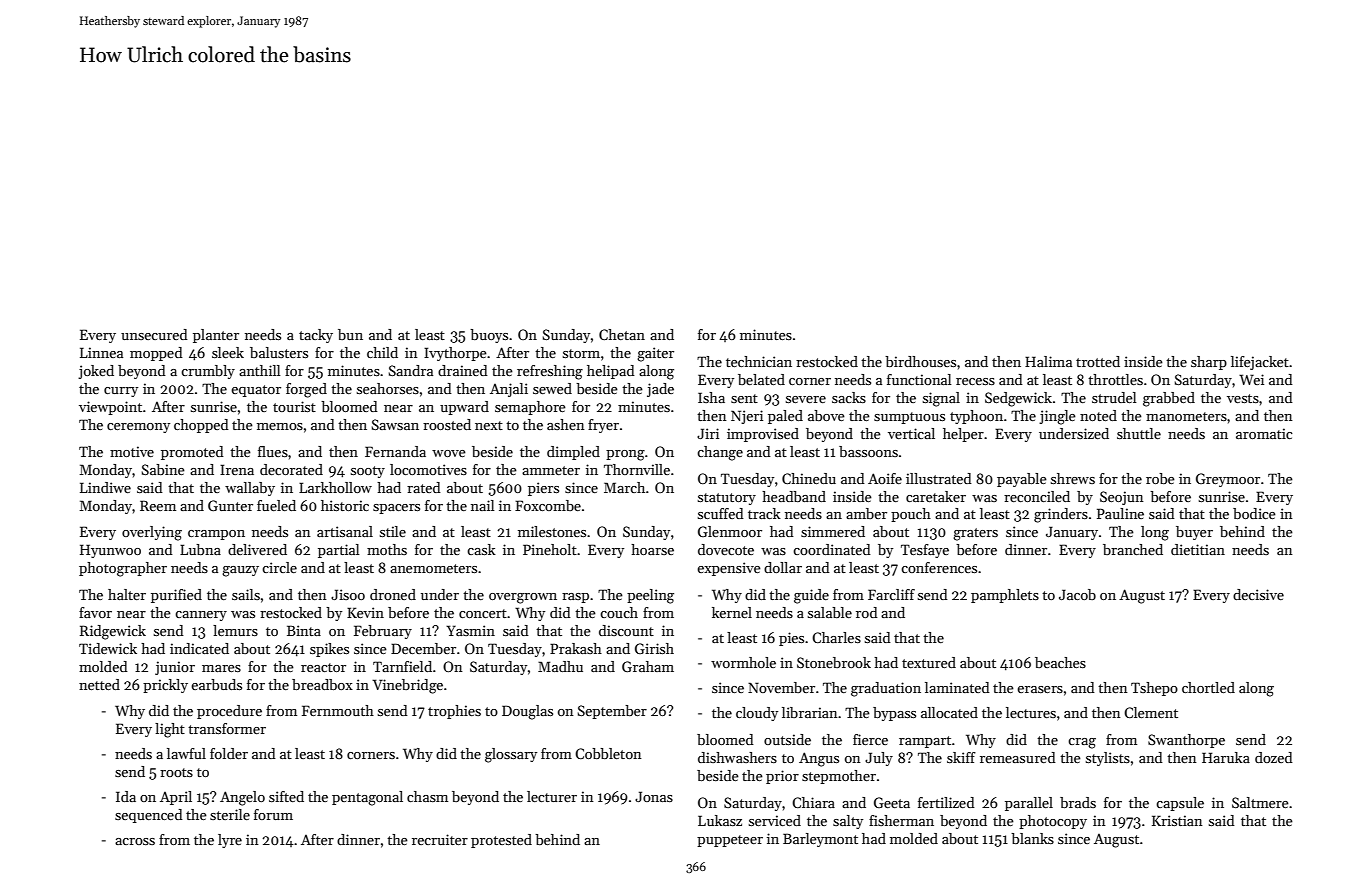 The image size is (1372, 887). I want to click on guide, so click(811, 596).
